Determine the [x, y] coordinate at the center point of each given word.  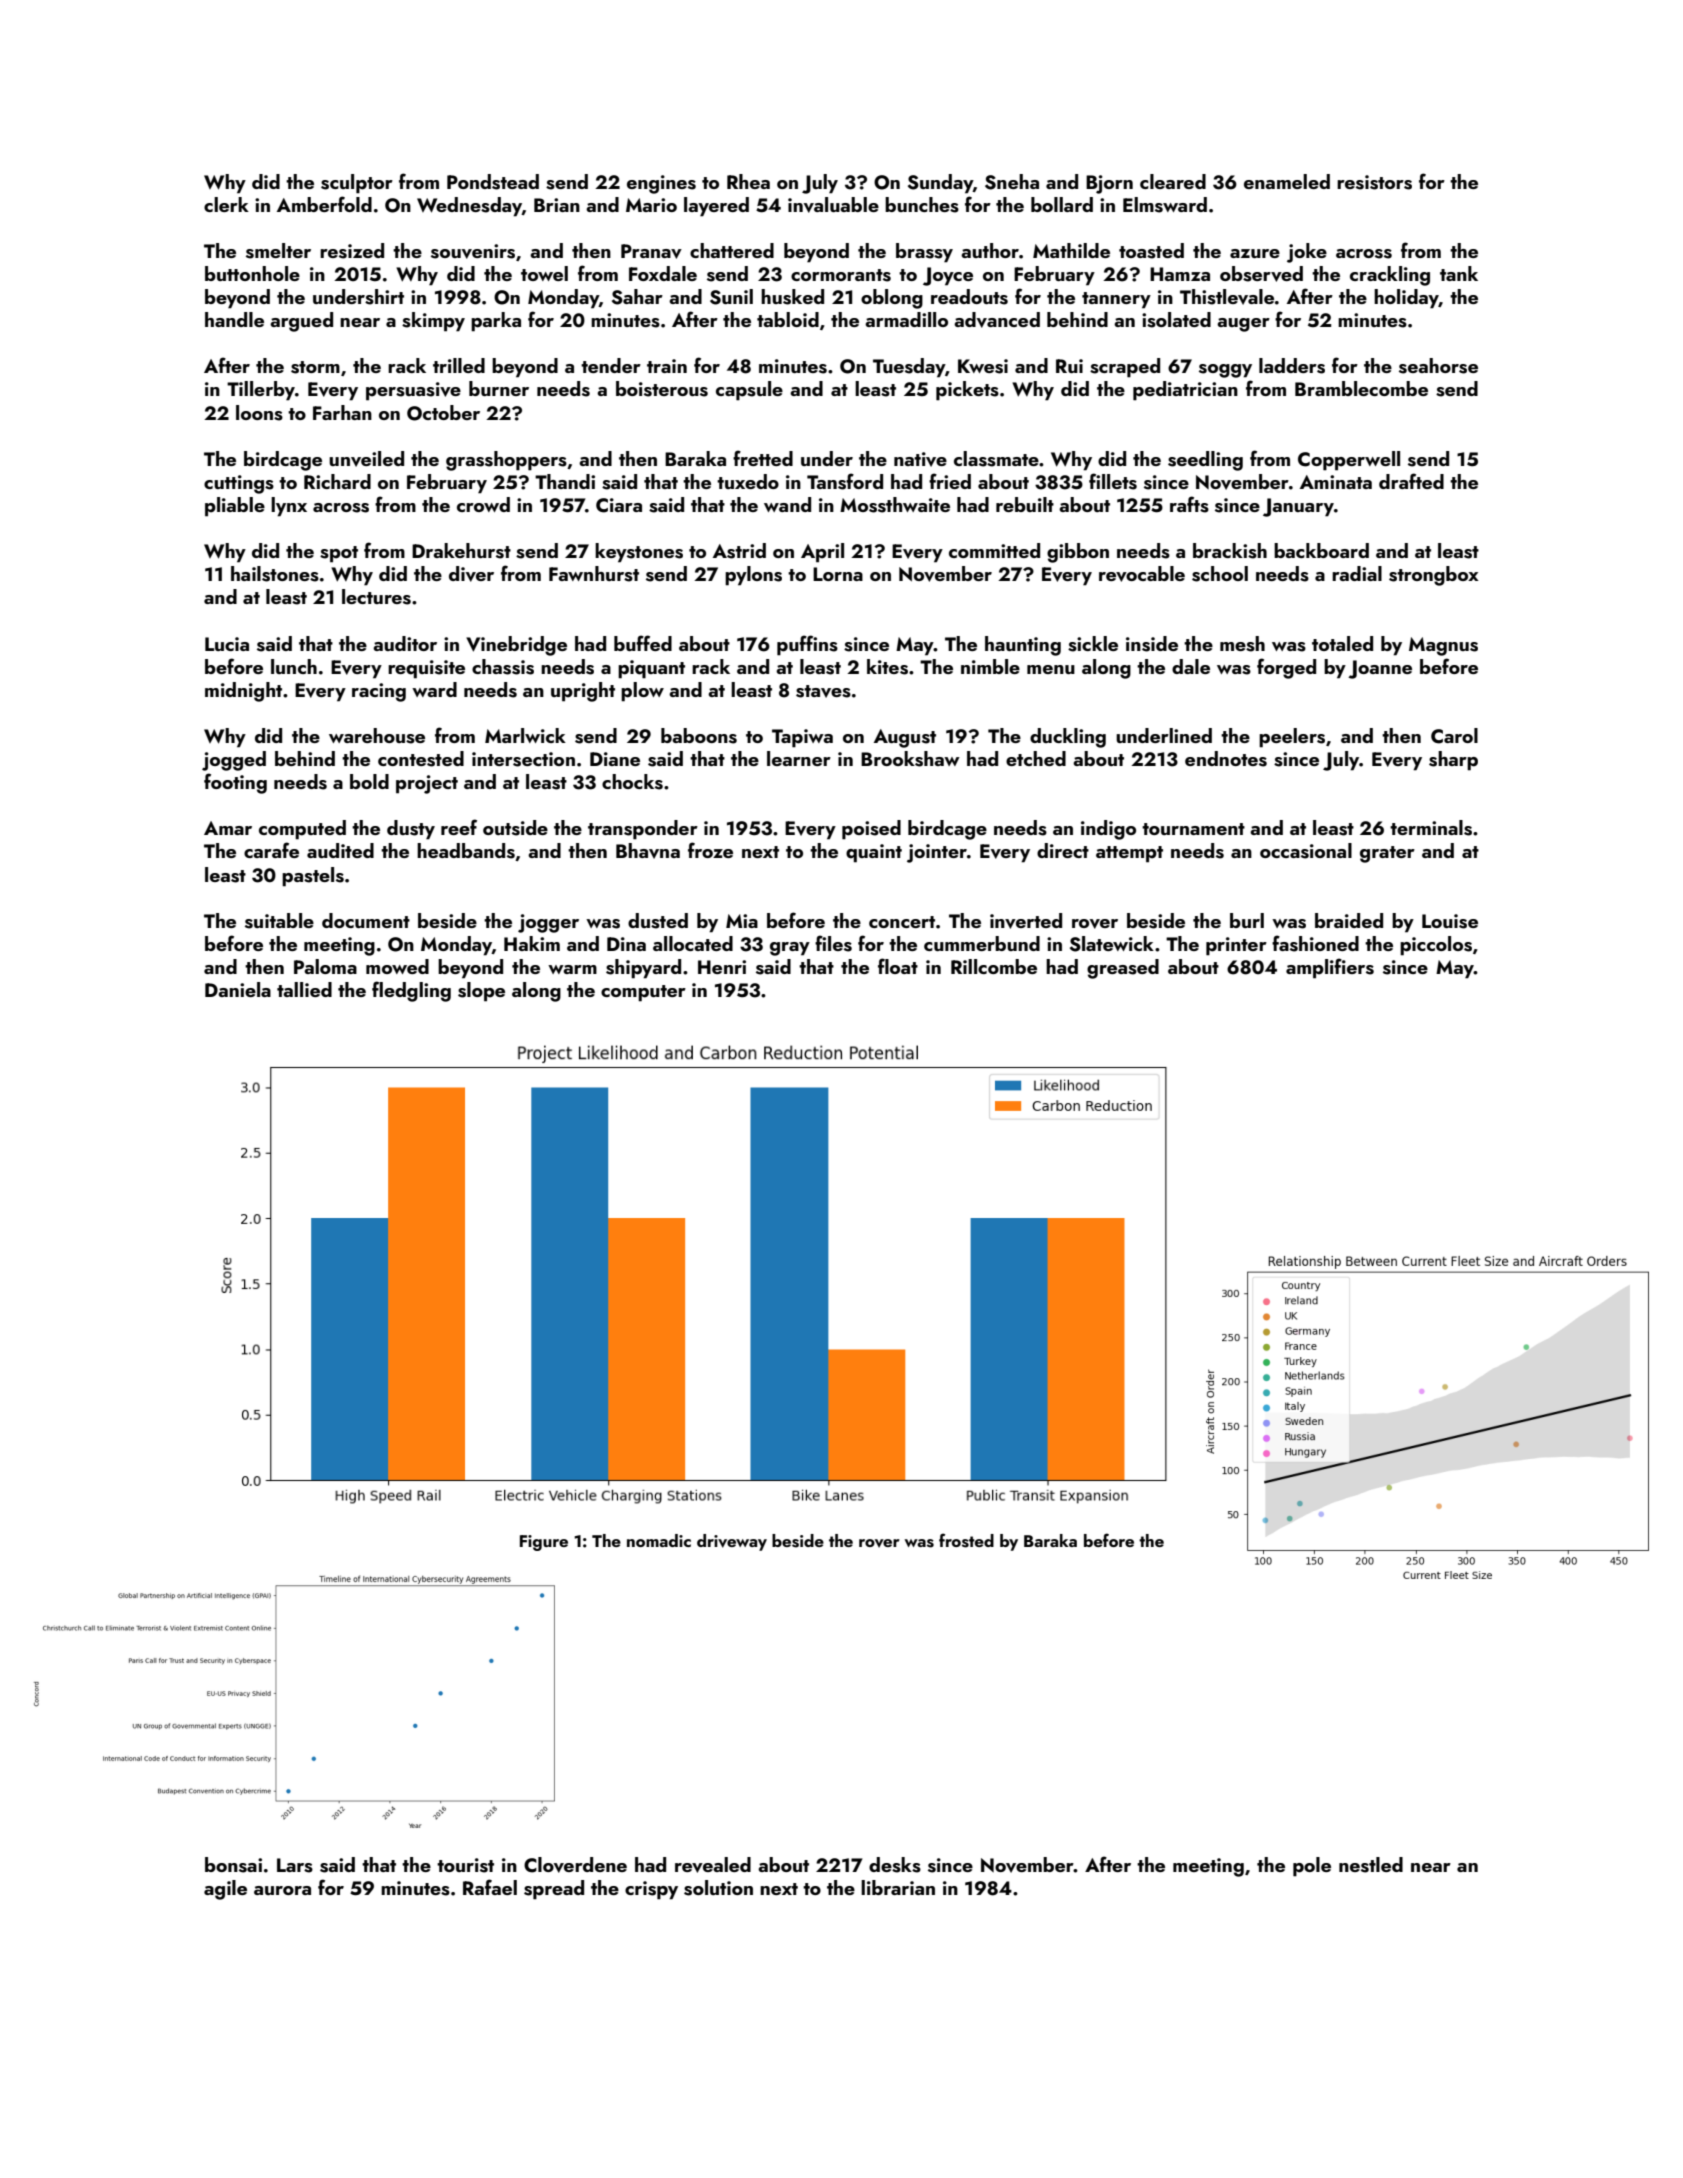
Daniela [238, 989]
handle [234, 319]
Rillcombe [994, 966]
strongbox [1434, 576]
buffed [643, 643]
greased [1123, 969]
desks [895, 1865]
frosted [966, 1540]
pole [1312, 1867]
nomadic [659, 1540]
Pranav [651, 251]
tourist [465, 1865]
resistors [1374, 182]
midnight [243, 692]
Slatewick [1112, 944]
